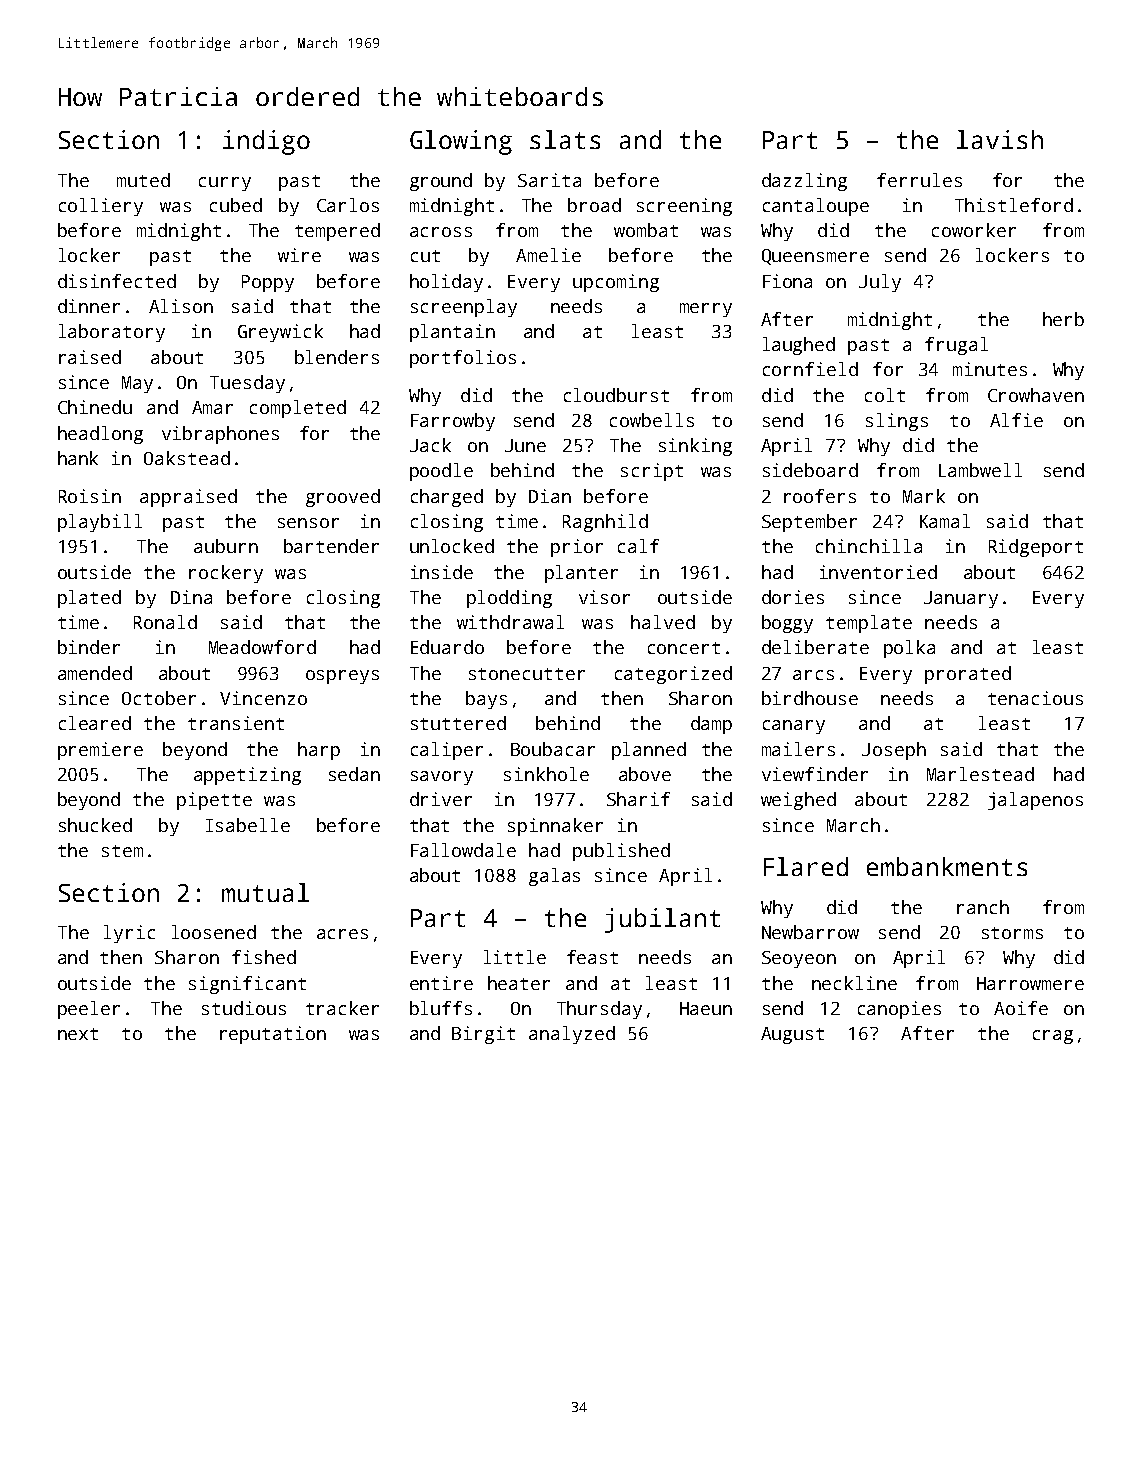 This screenshot has height=1478, width=1142. What do you see at coordinates (565, 139) in the screenshot?
I see `slats` at bounding box center [565, 139].
